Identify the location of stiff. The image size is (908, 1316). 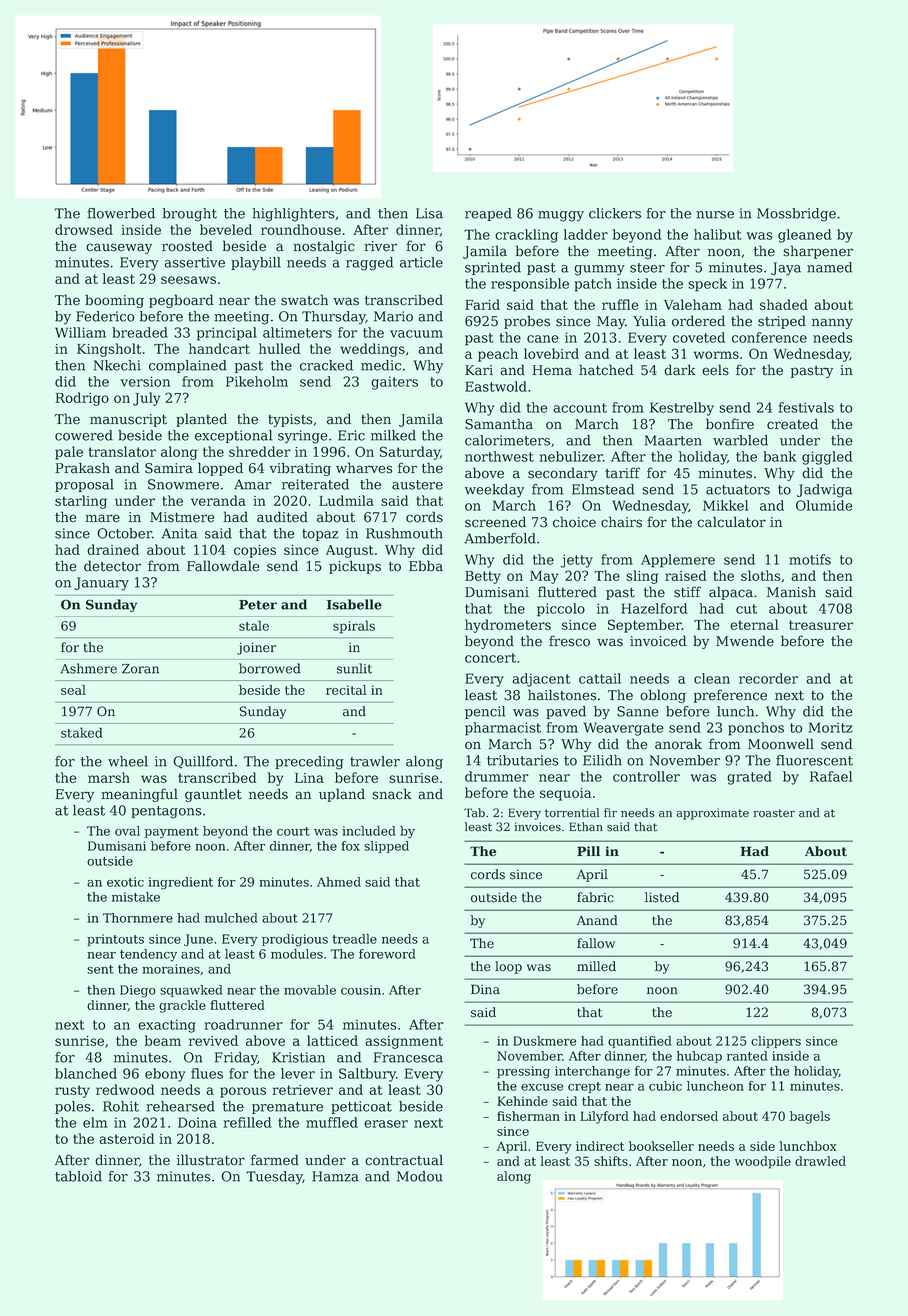
(687, 592).
